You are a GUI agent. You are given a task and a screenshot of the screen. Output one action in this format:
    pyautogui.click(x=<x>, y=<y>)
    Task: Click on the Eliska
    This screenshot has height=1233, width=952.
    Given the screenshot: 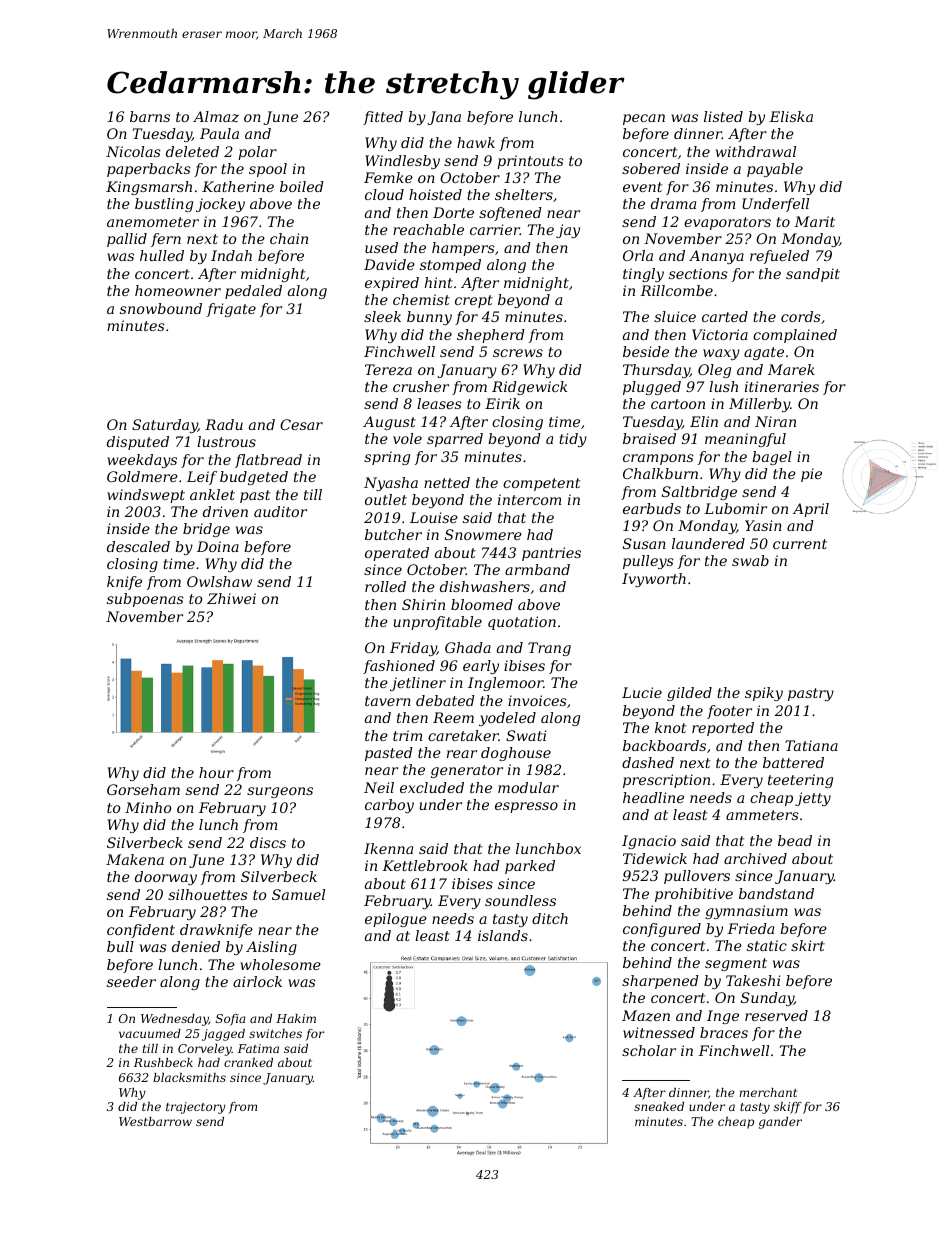 What is the action you would take?
    pyautogui.click(x=791, y=116)
